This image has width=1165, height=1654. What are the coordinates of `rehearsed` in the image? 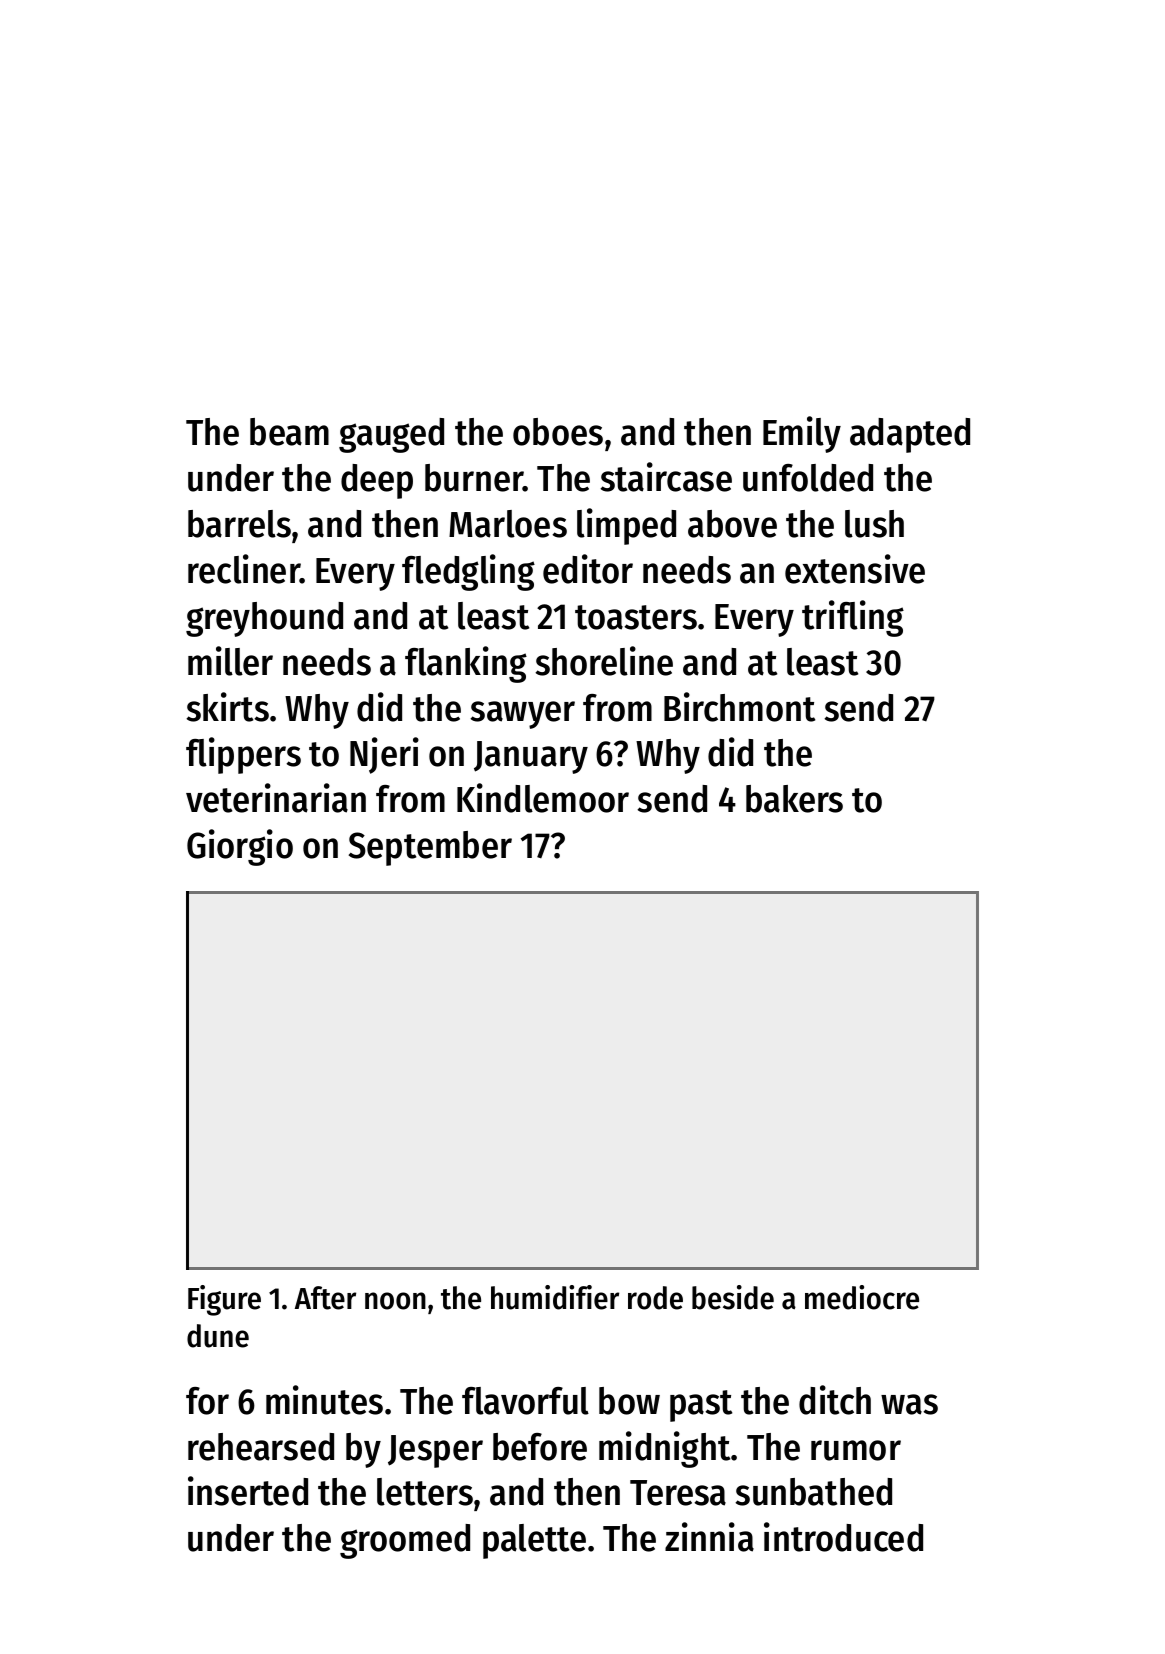 It's located at (261, 1447).
